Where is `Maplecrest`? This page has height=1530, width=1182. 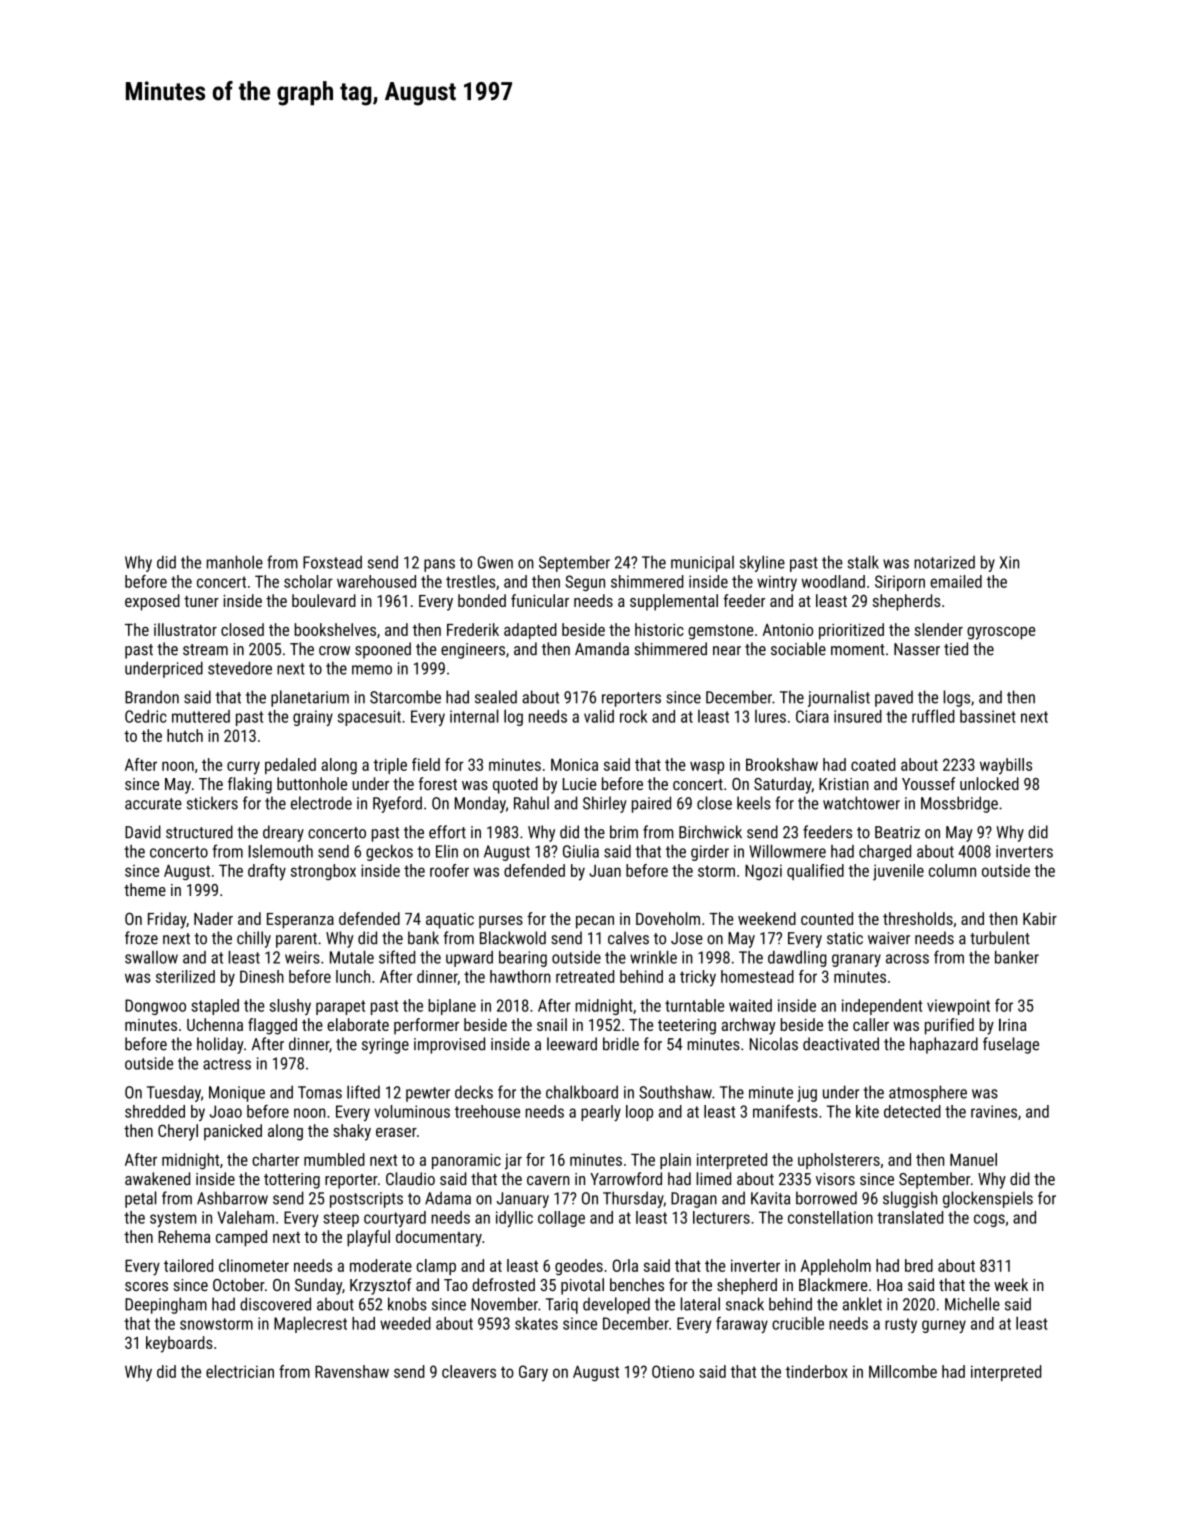 Maplecrest is located at coordinates (310, 1324).
